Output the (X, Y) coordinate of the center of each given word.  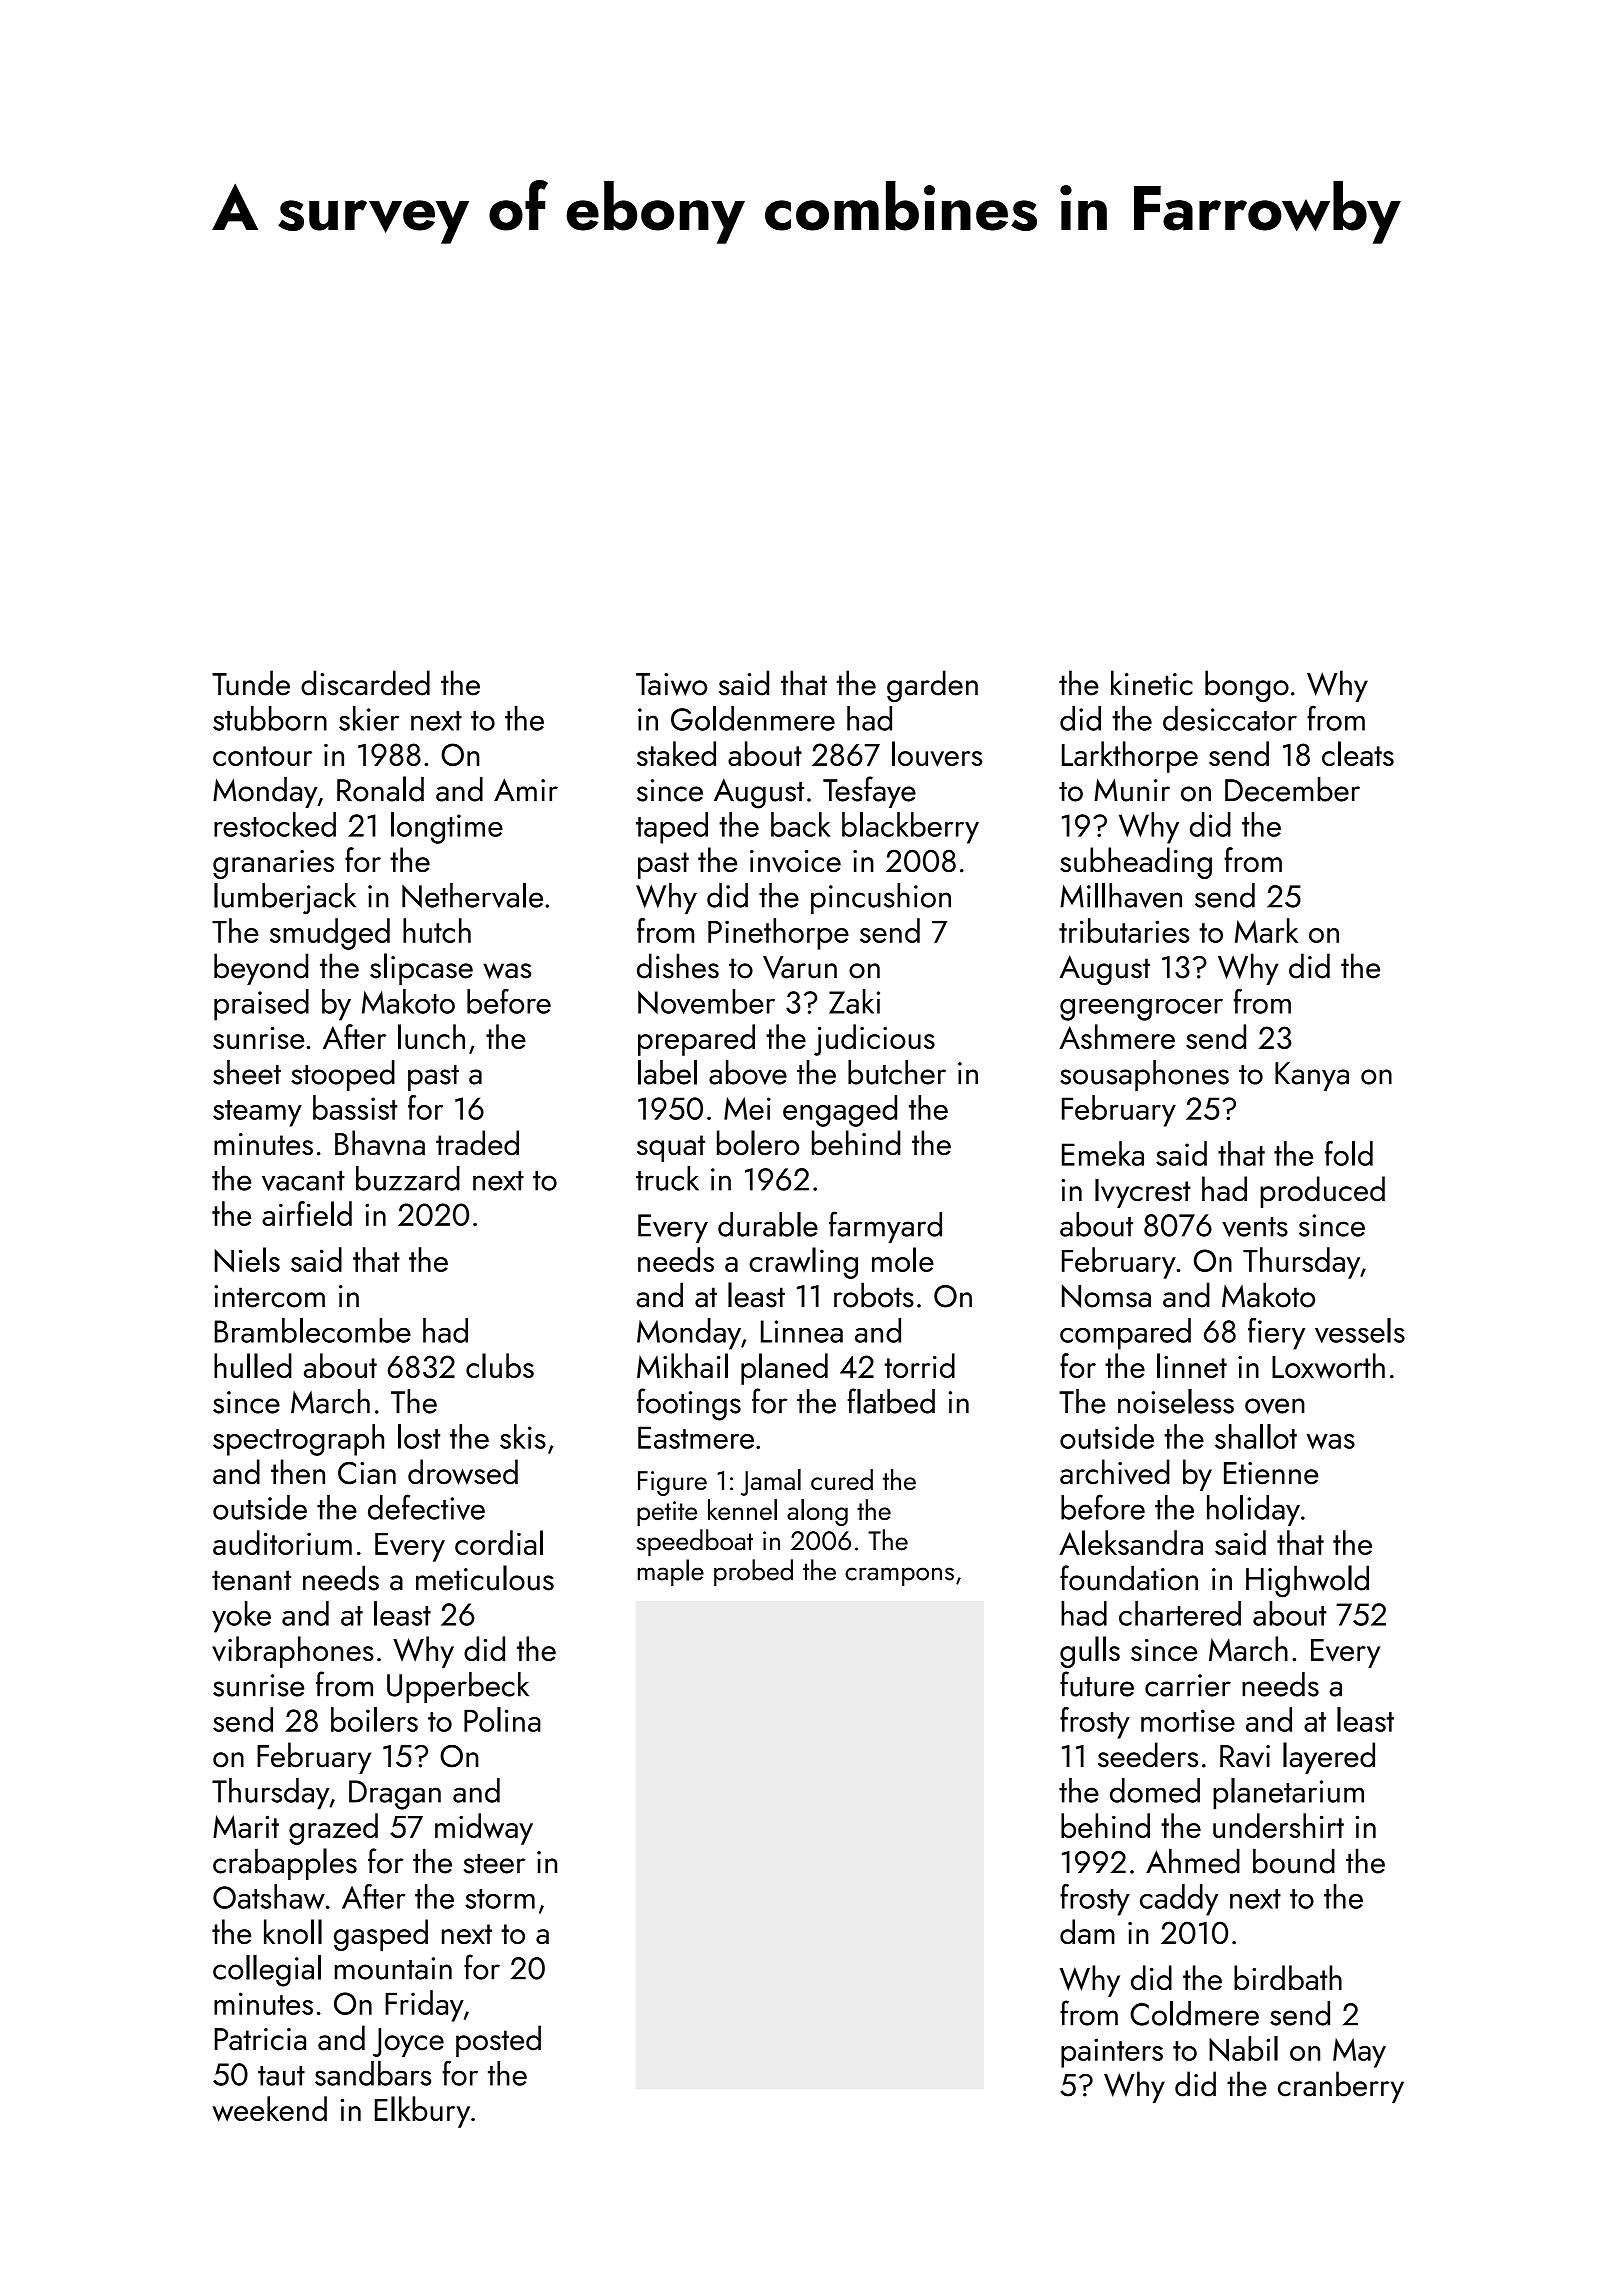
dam (1087, 1931)
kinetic (1152, 683)
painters (1112, 2053)
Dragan (395, 1795)
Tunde (251, 683)
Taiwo (671, 684)
